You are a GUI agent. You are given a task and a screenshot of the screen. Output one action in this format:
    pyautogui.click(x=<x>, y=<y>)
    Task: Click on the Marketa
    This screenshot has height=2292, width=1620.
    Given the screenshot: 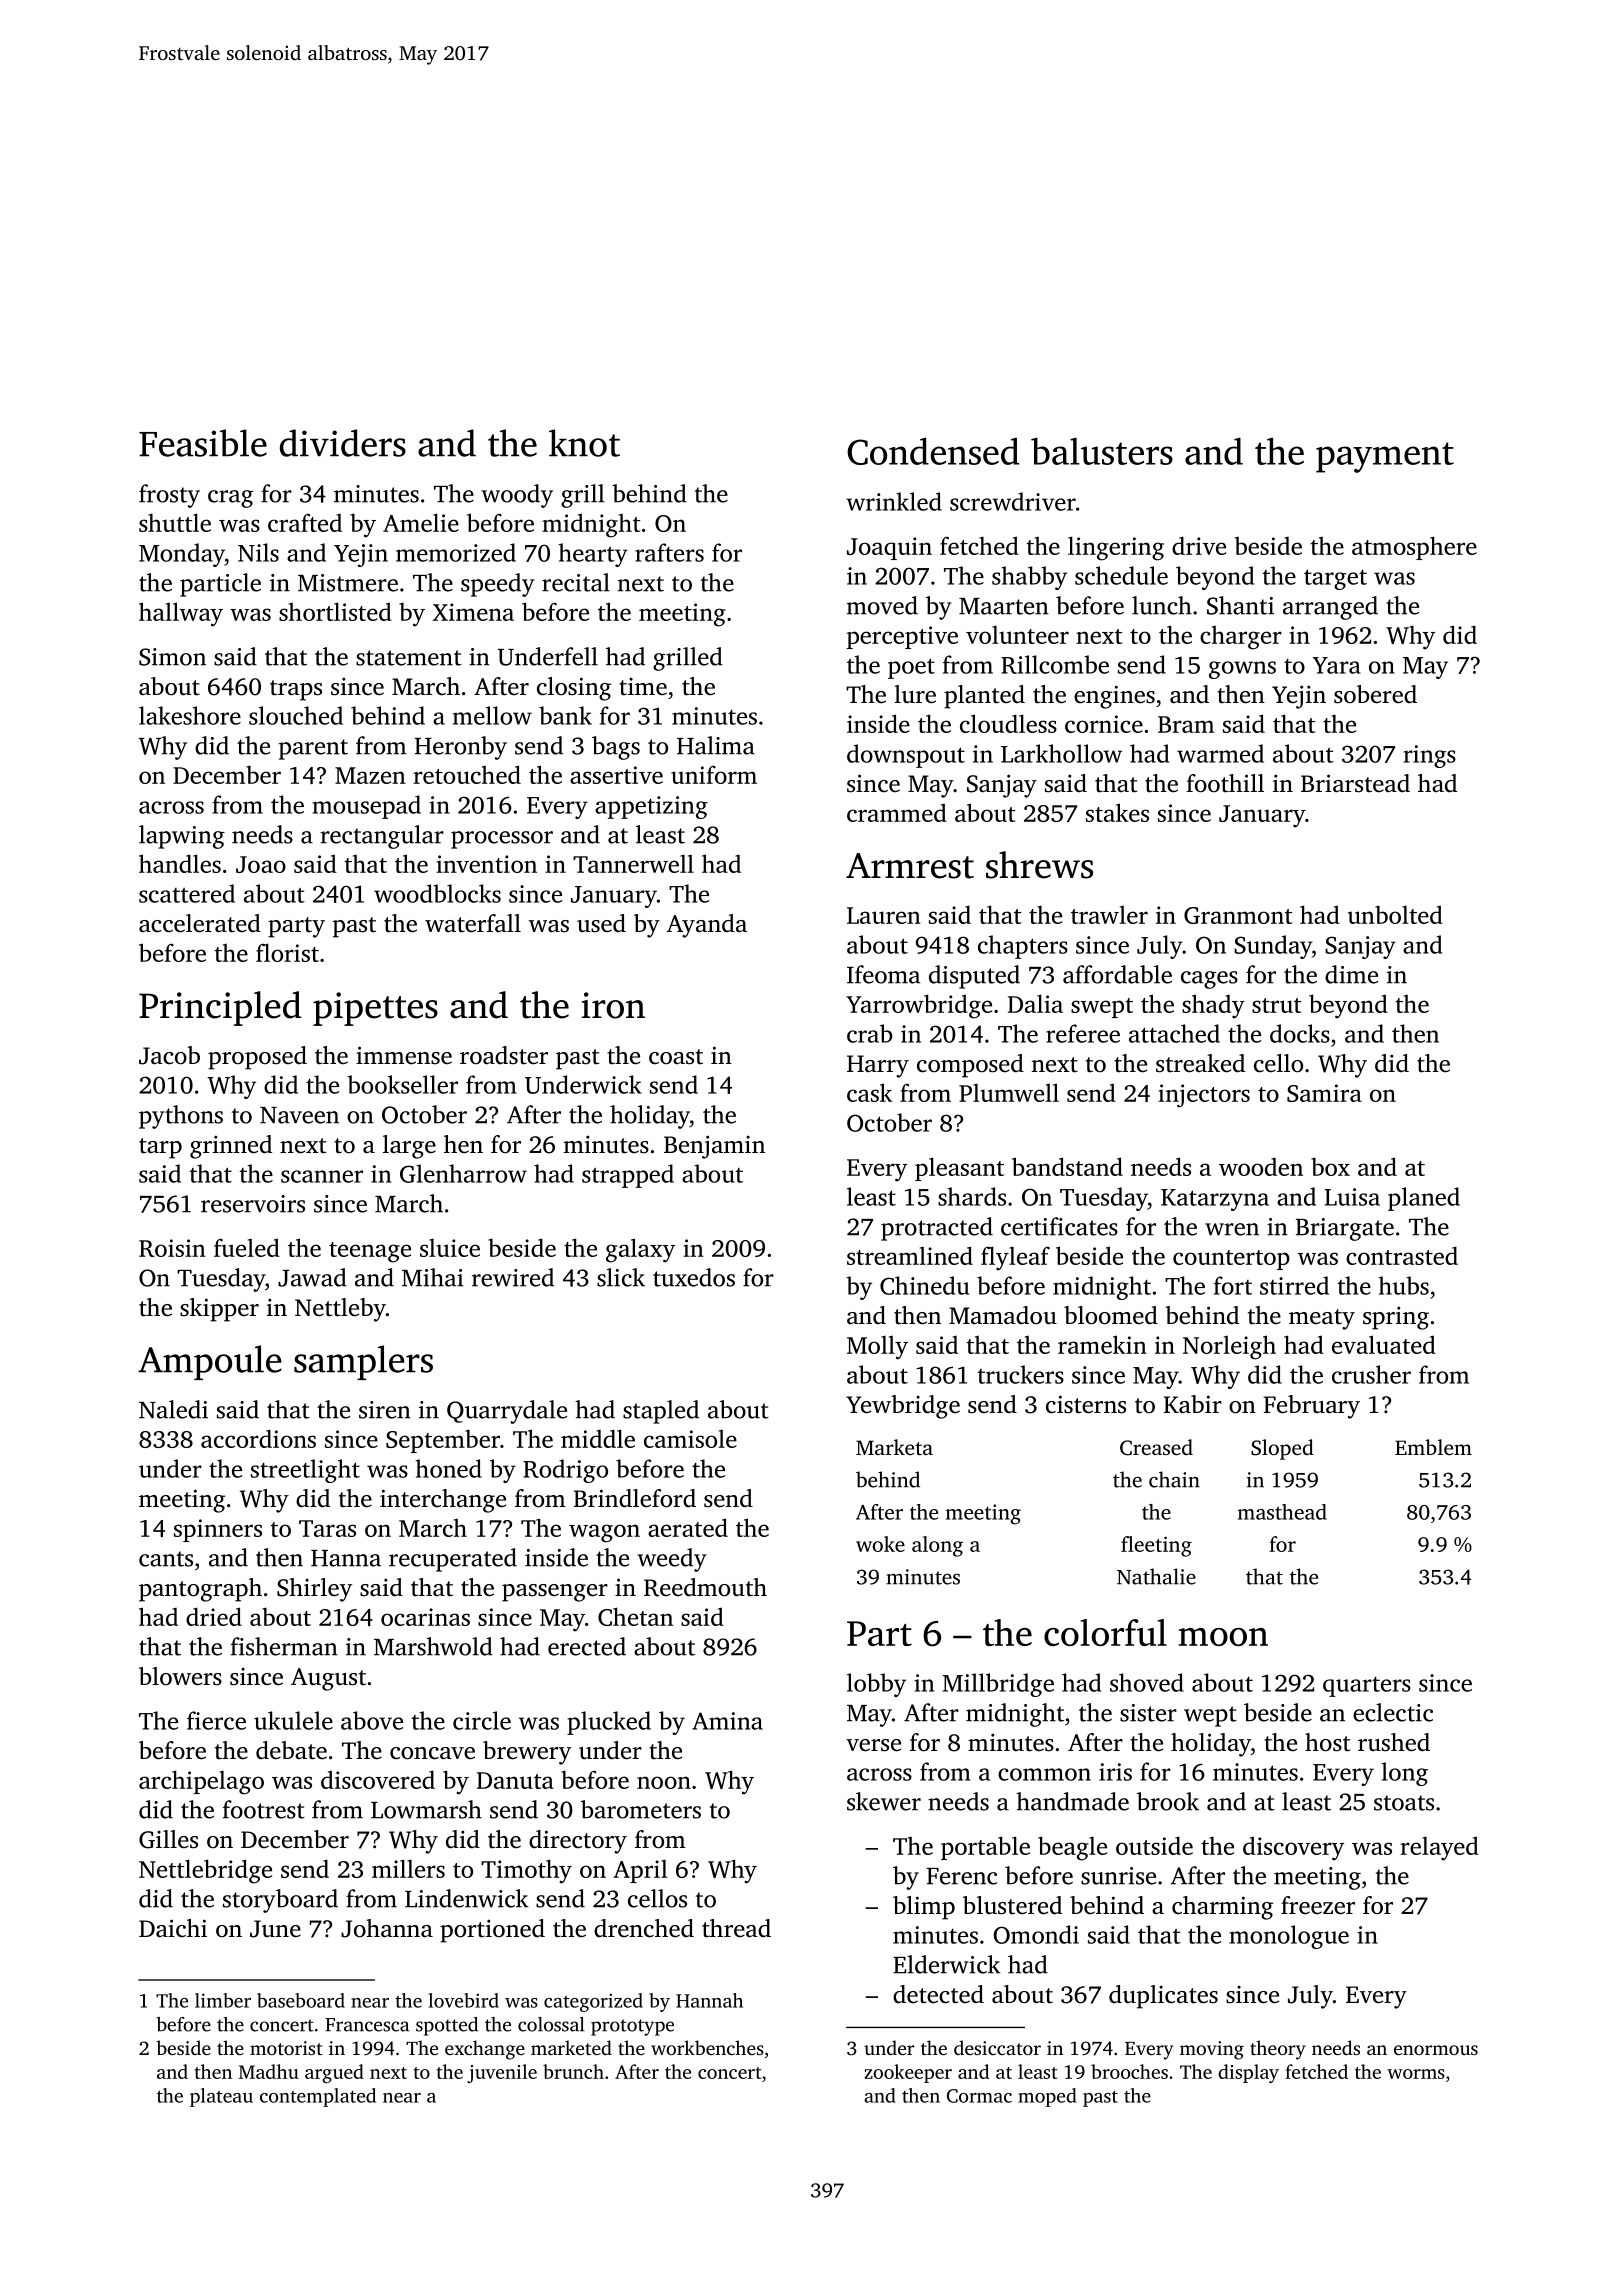 What is the action you would take?
    pyautogui.click(x=894, y=1447)
